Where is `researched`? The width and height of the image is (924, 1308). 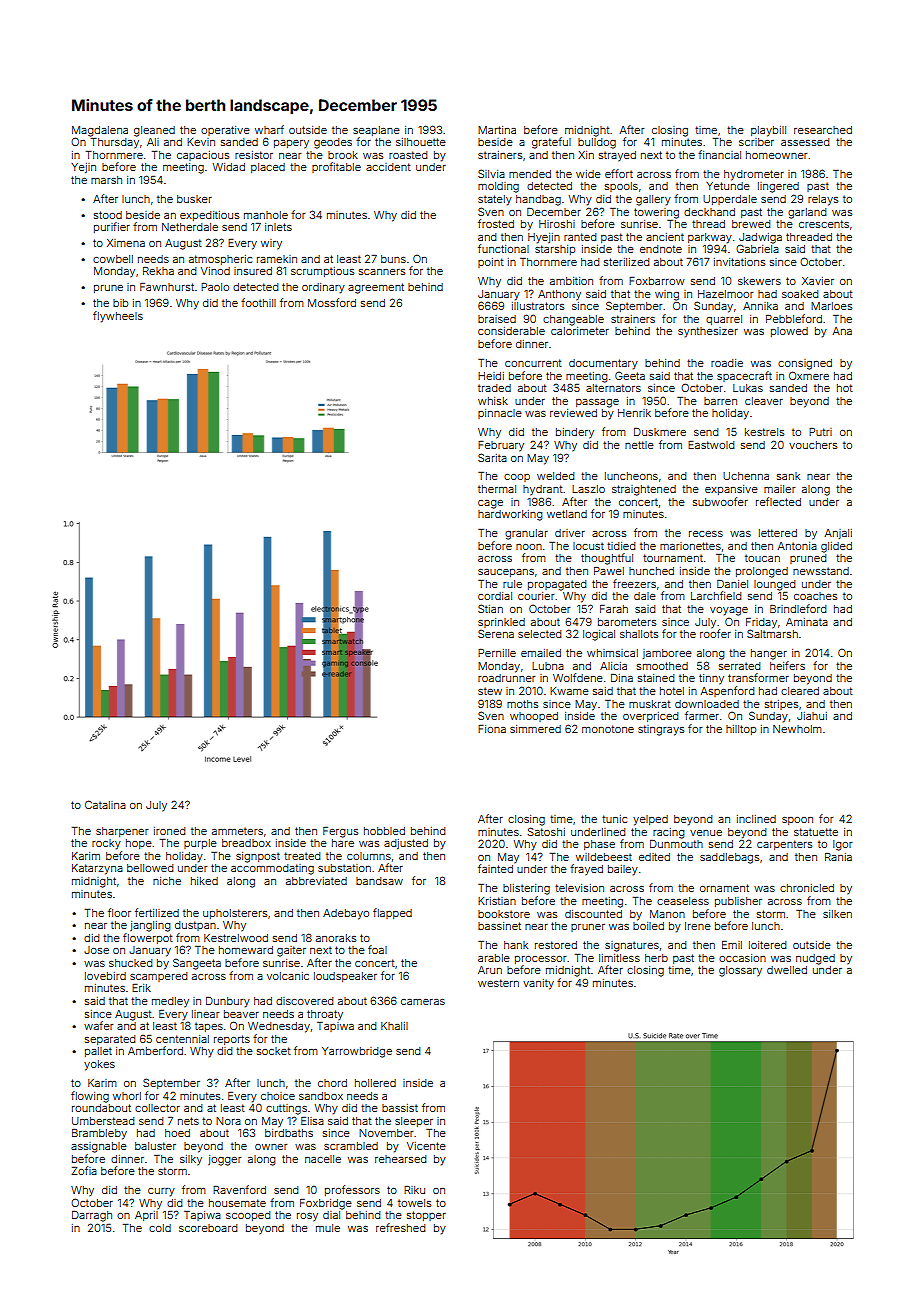 researched is located at coordinates (823, 130).
